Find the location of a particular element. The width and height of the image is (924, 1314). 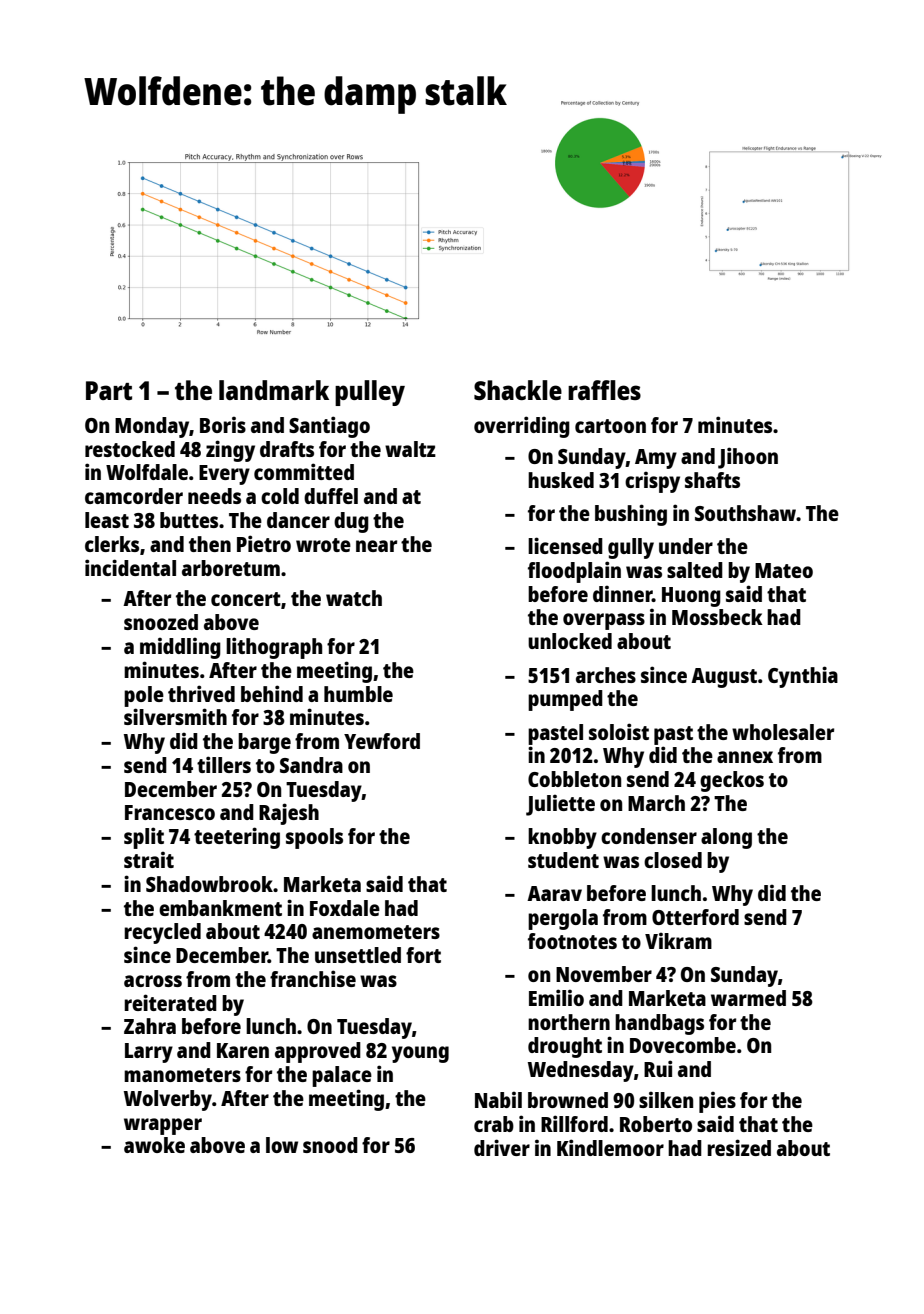

behind is located at coordinates (272, 693).
